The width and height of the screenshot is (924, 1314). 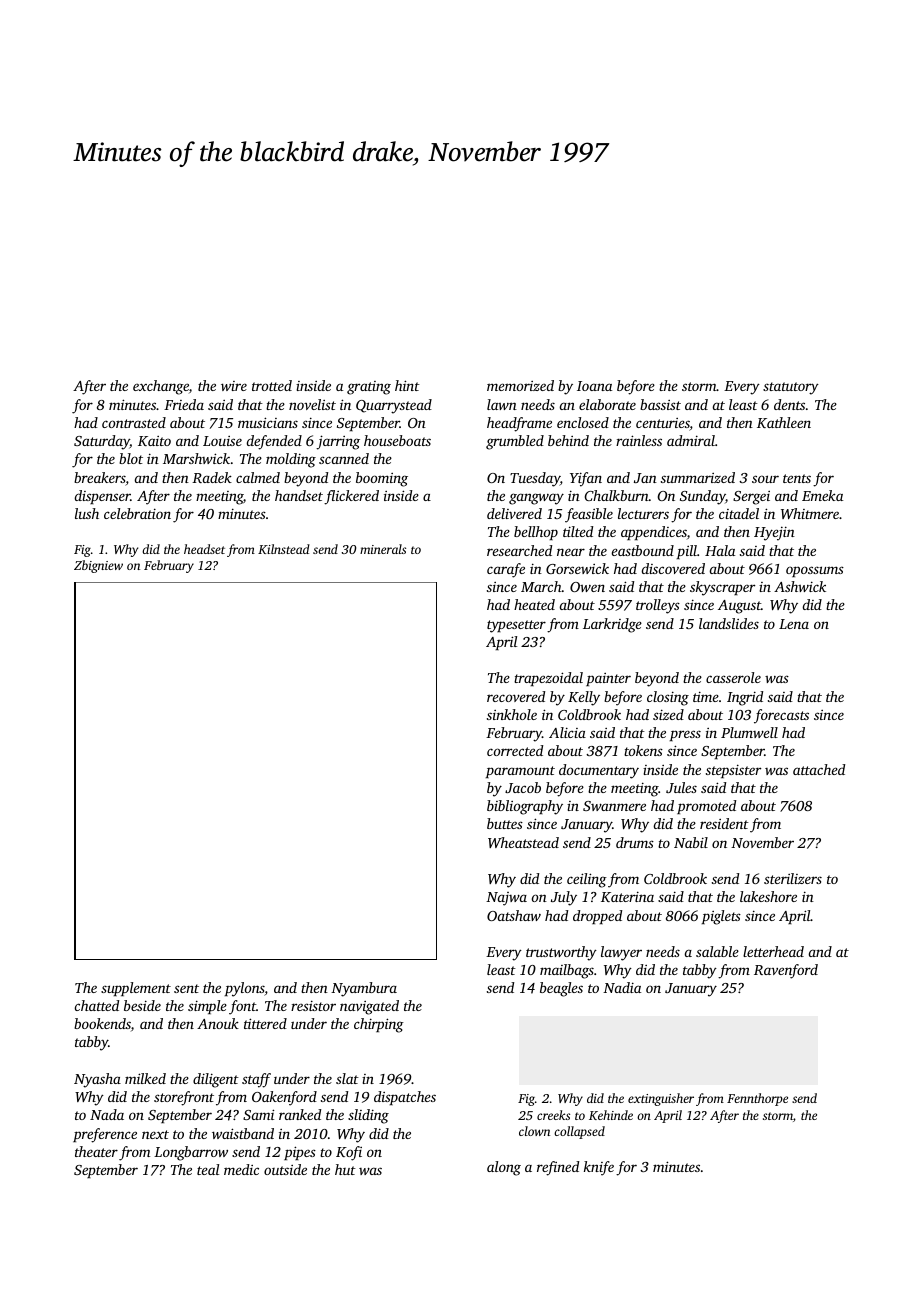 I want to click on Oatshaw, so click(x=514, y=915).
